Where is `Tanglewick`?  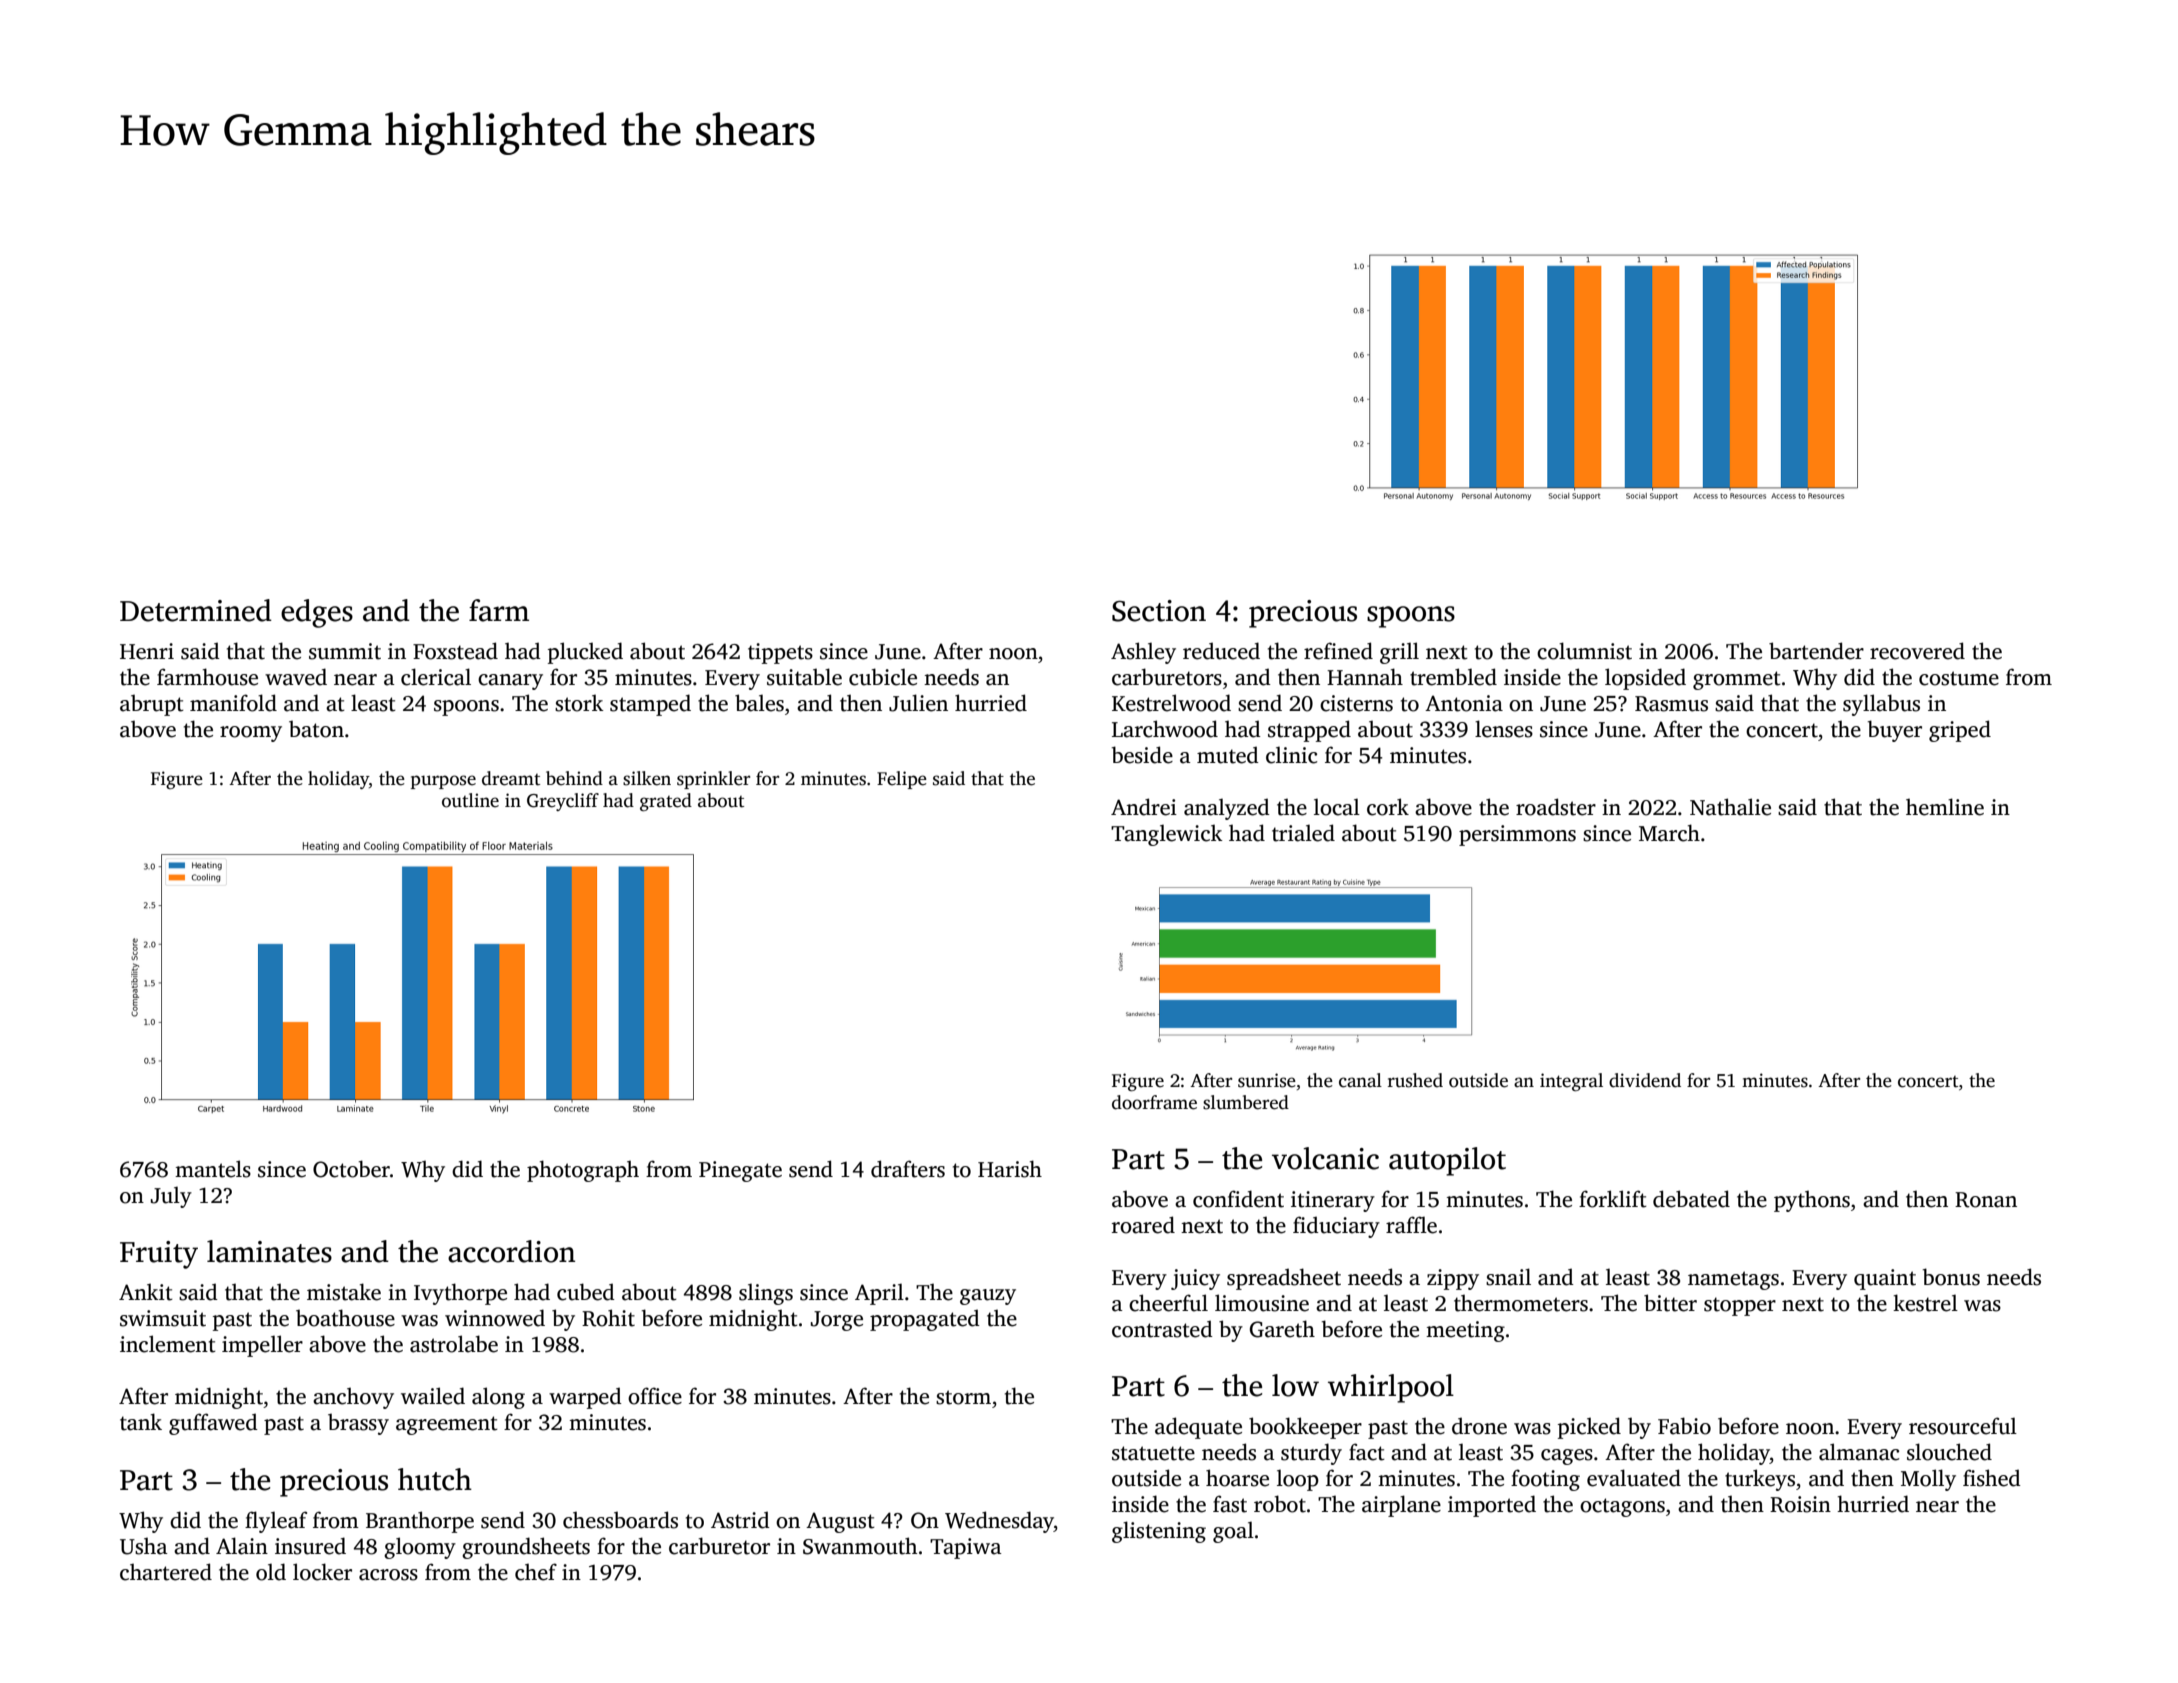
Tanglewick is located at coordinates (1167, 835).
